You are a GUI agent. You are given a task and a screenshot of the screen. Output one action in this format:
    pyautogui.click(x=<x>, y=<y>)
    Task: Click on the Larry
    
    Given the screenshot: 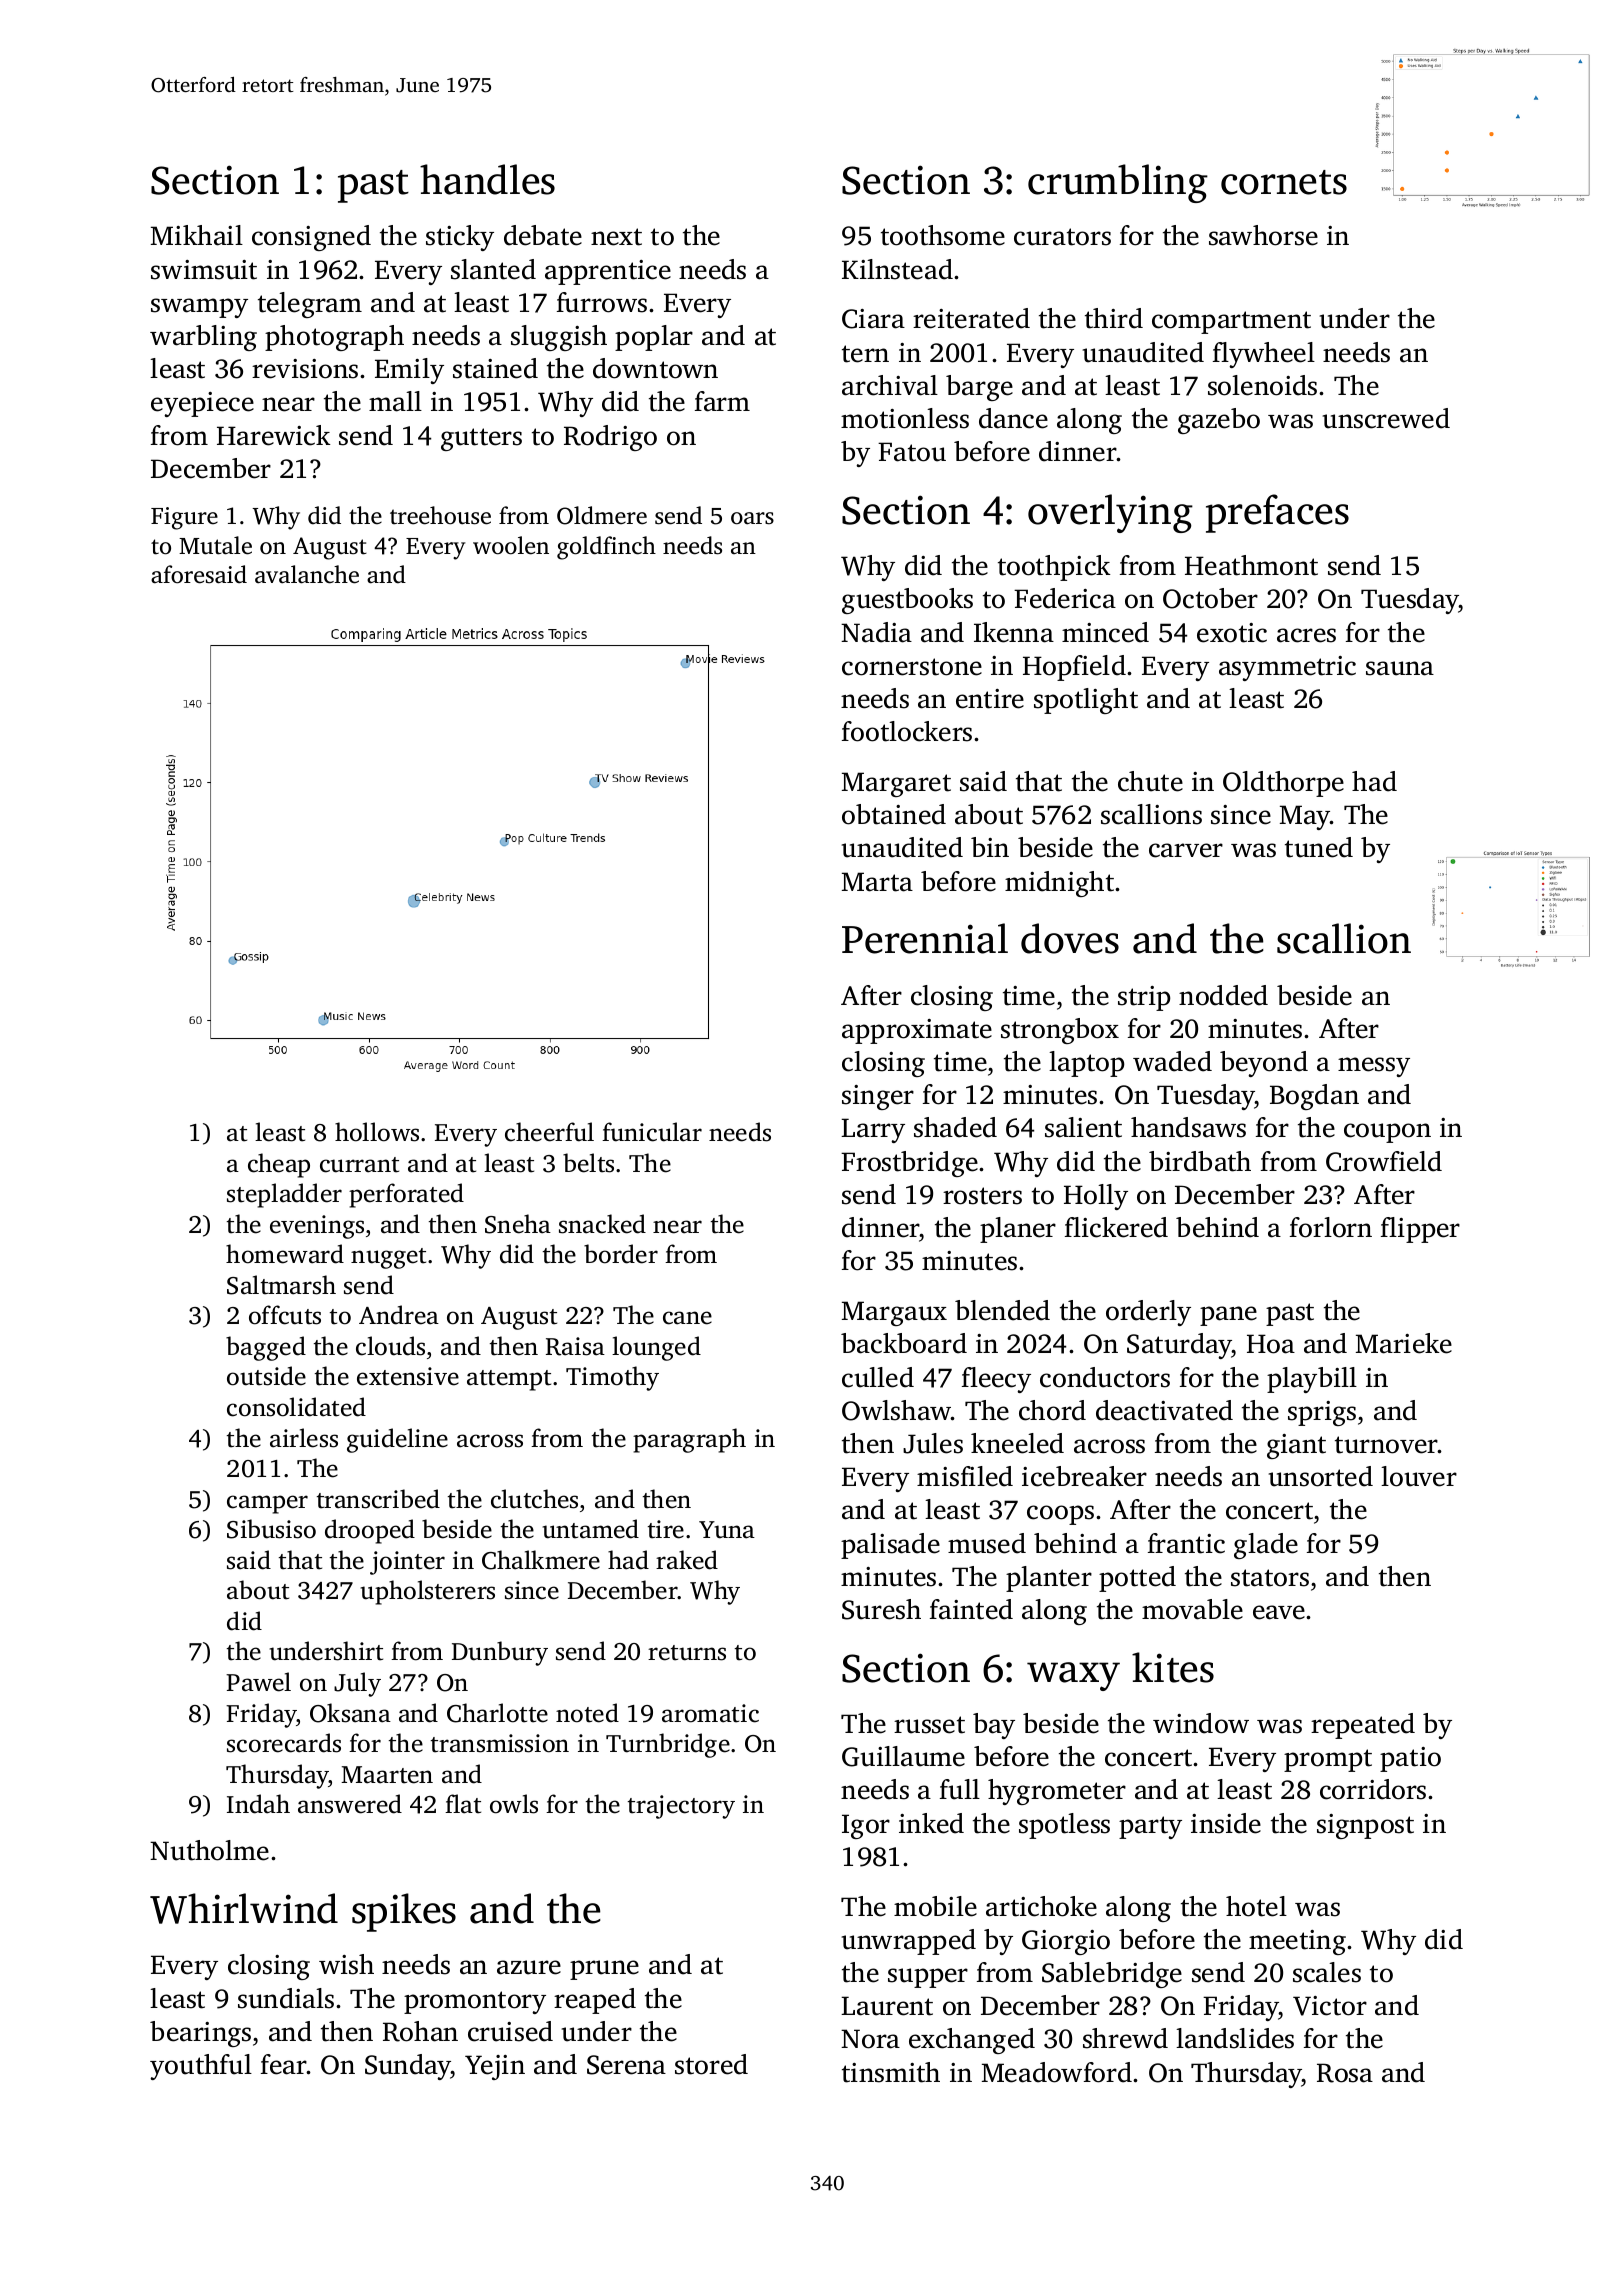 What is the action you would take?
    pyautogui.click(x=873, y=1130)
